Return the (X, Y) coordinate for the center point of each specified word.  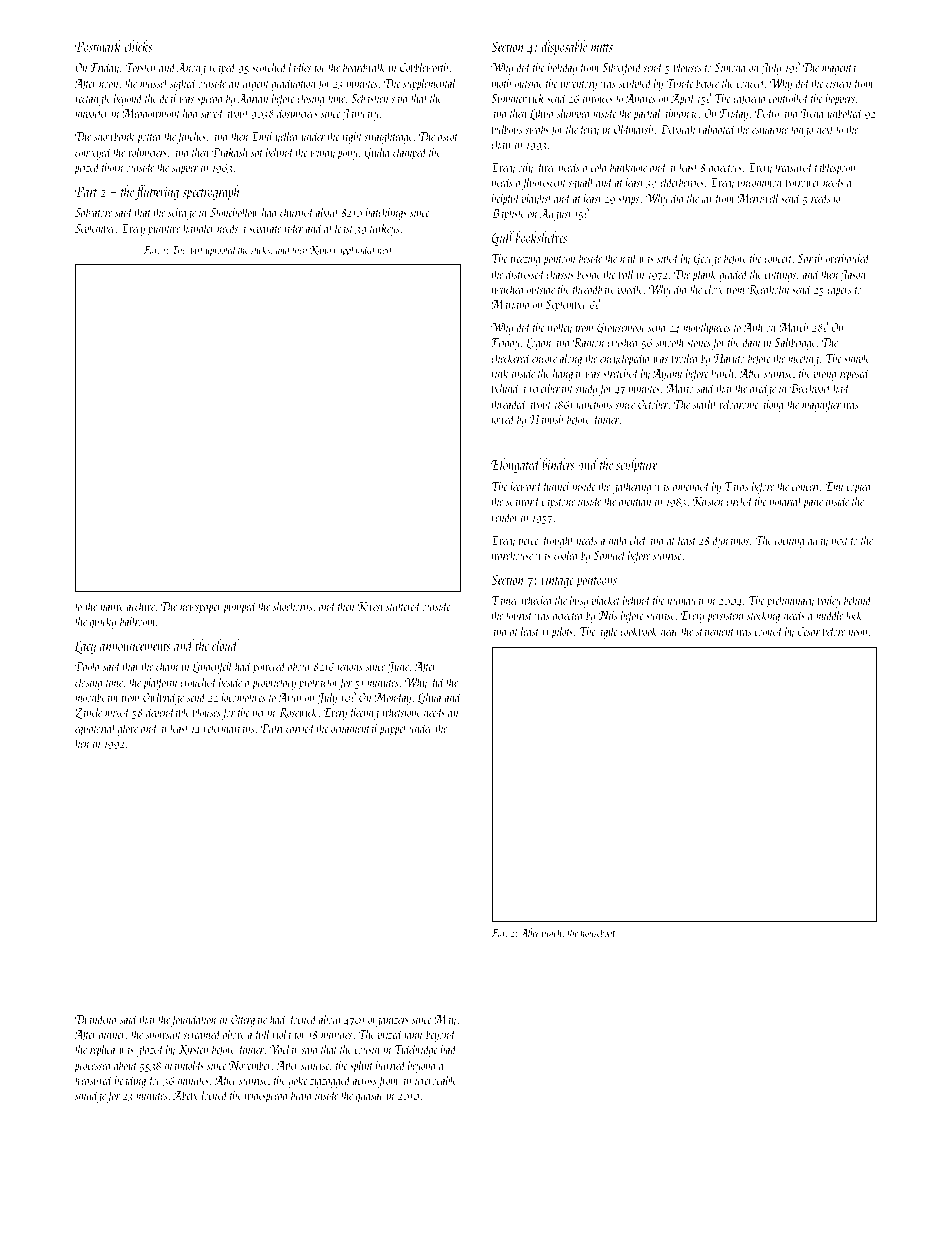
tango (802, 132)
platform (160, 683)
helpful (506, 199)
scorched (269, 67)
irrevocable (436, 1080)
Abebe (186, 1095)
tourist (519, 615)
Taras (736, 486)
